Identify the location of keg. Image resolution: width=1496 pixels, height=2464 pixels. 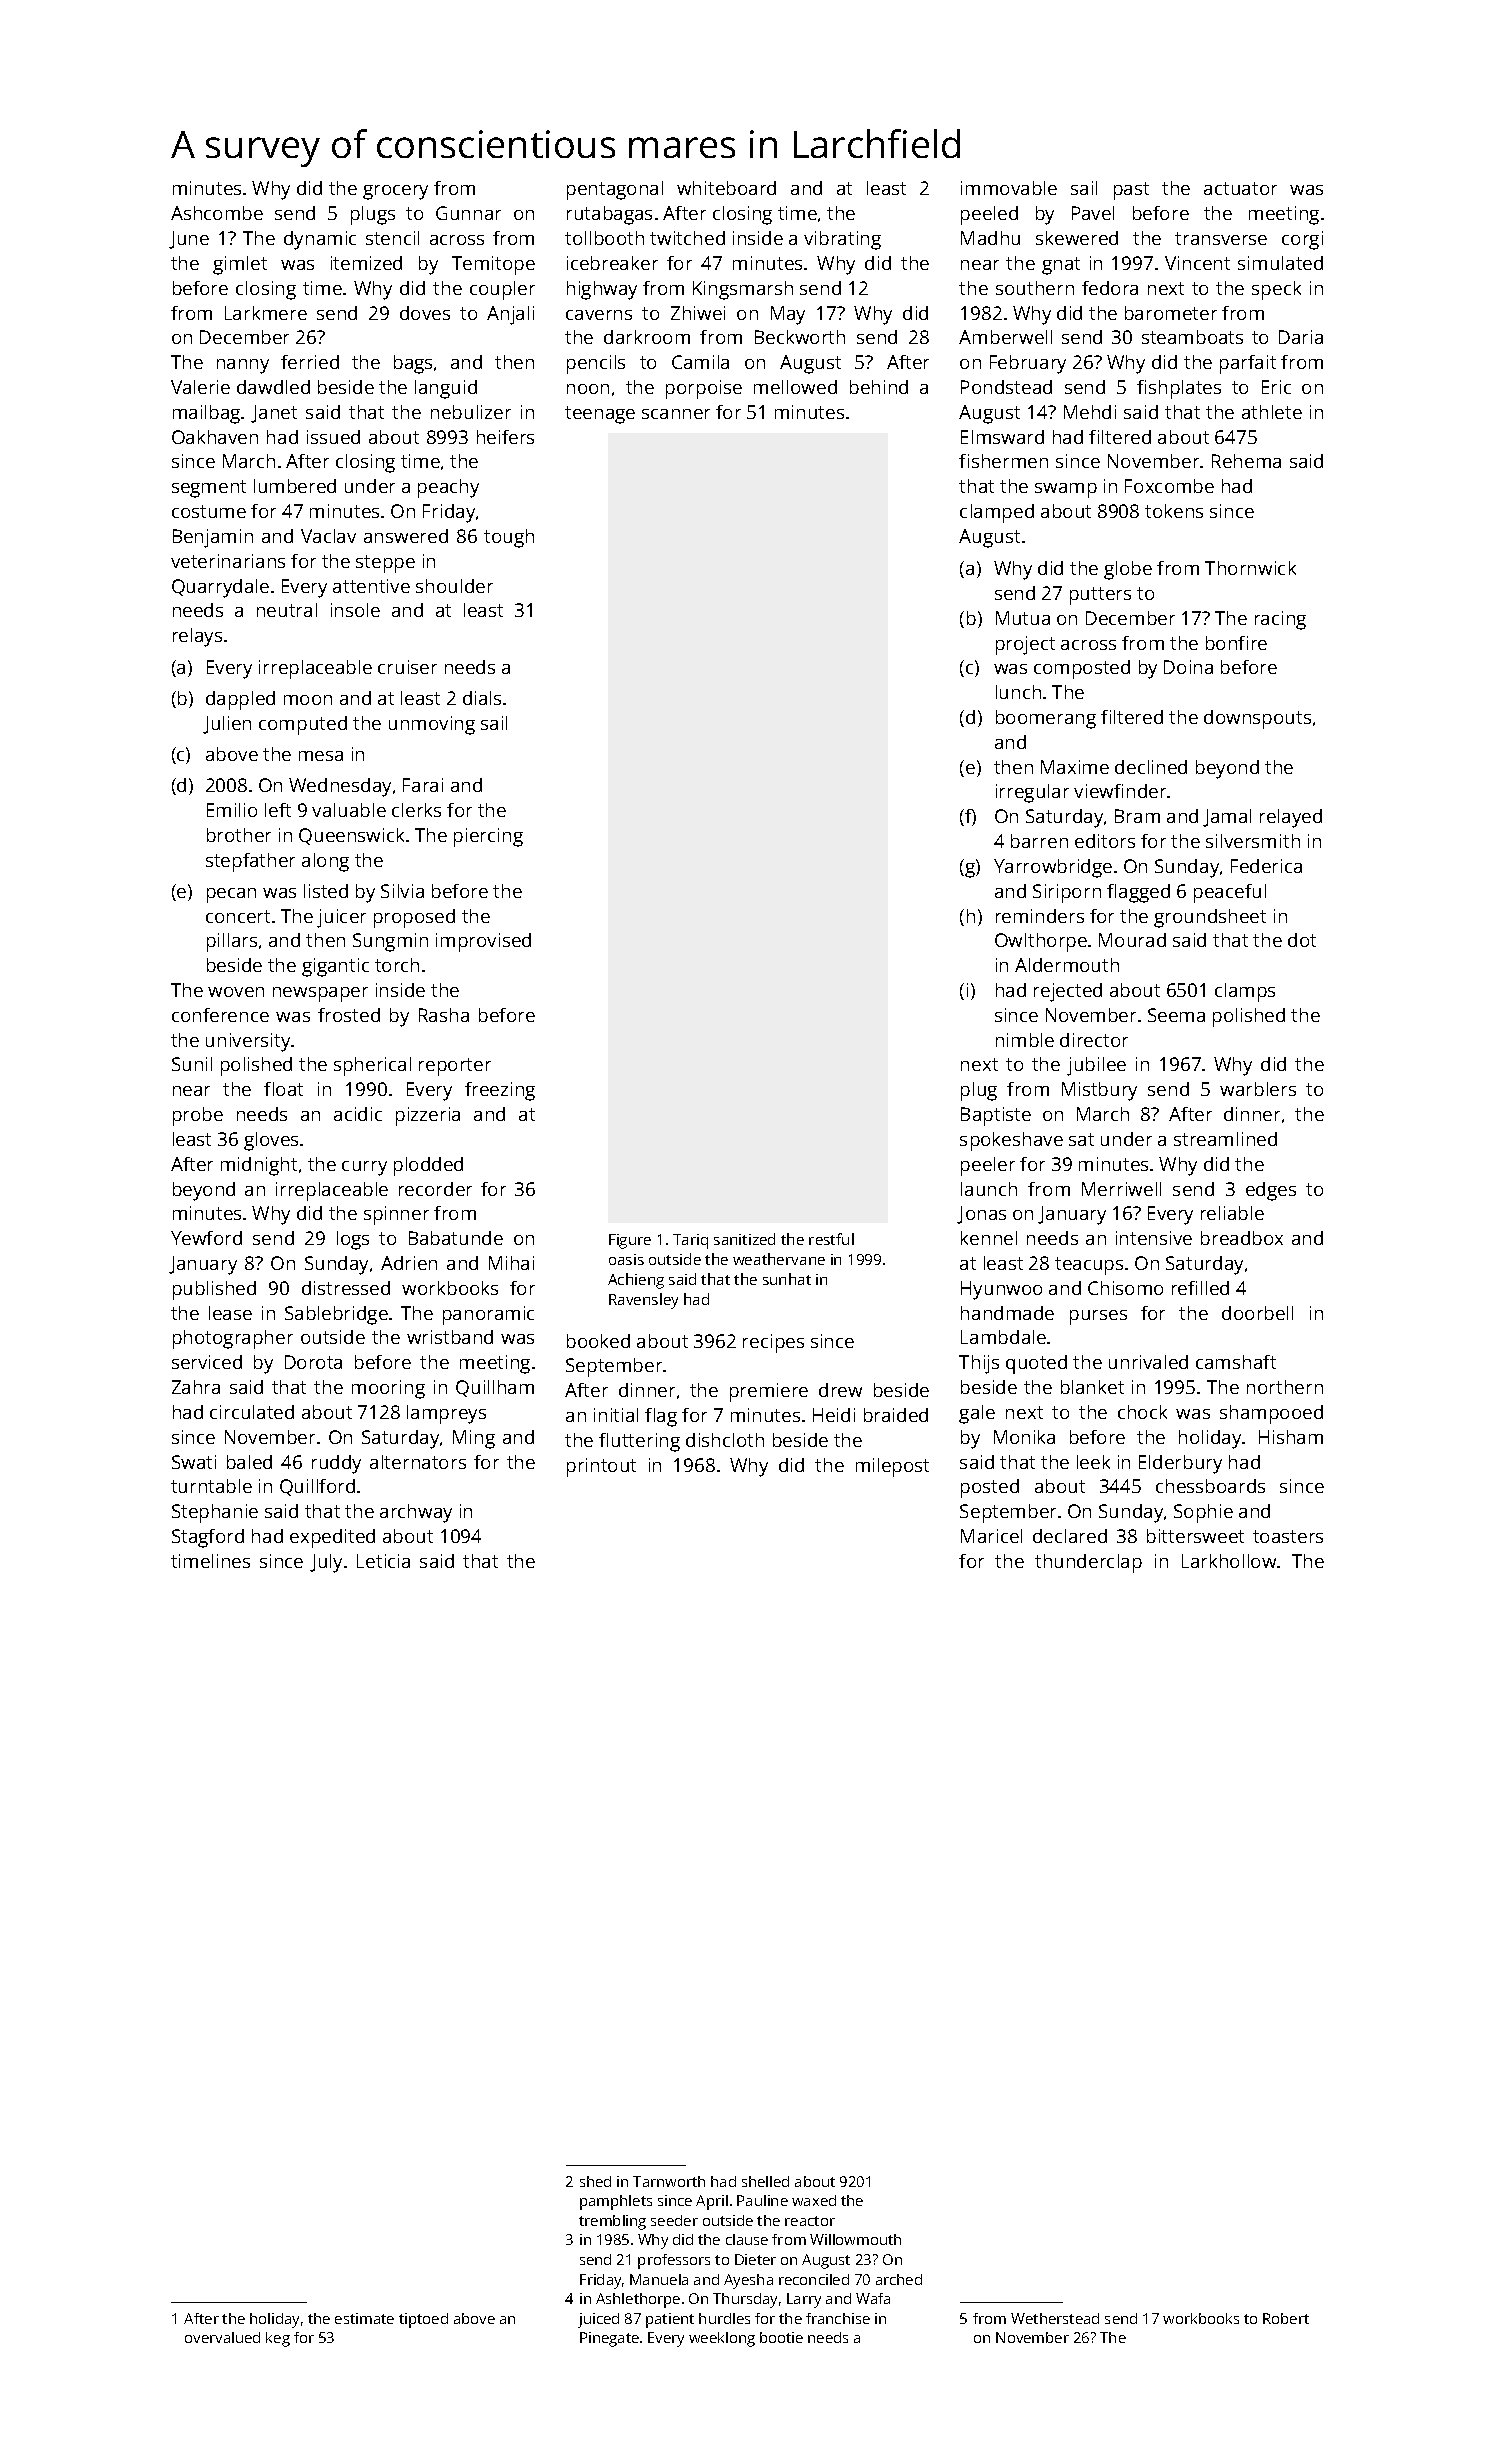
(278, 2339).
